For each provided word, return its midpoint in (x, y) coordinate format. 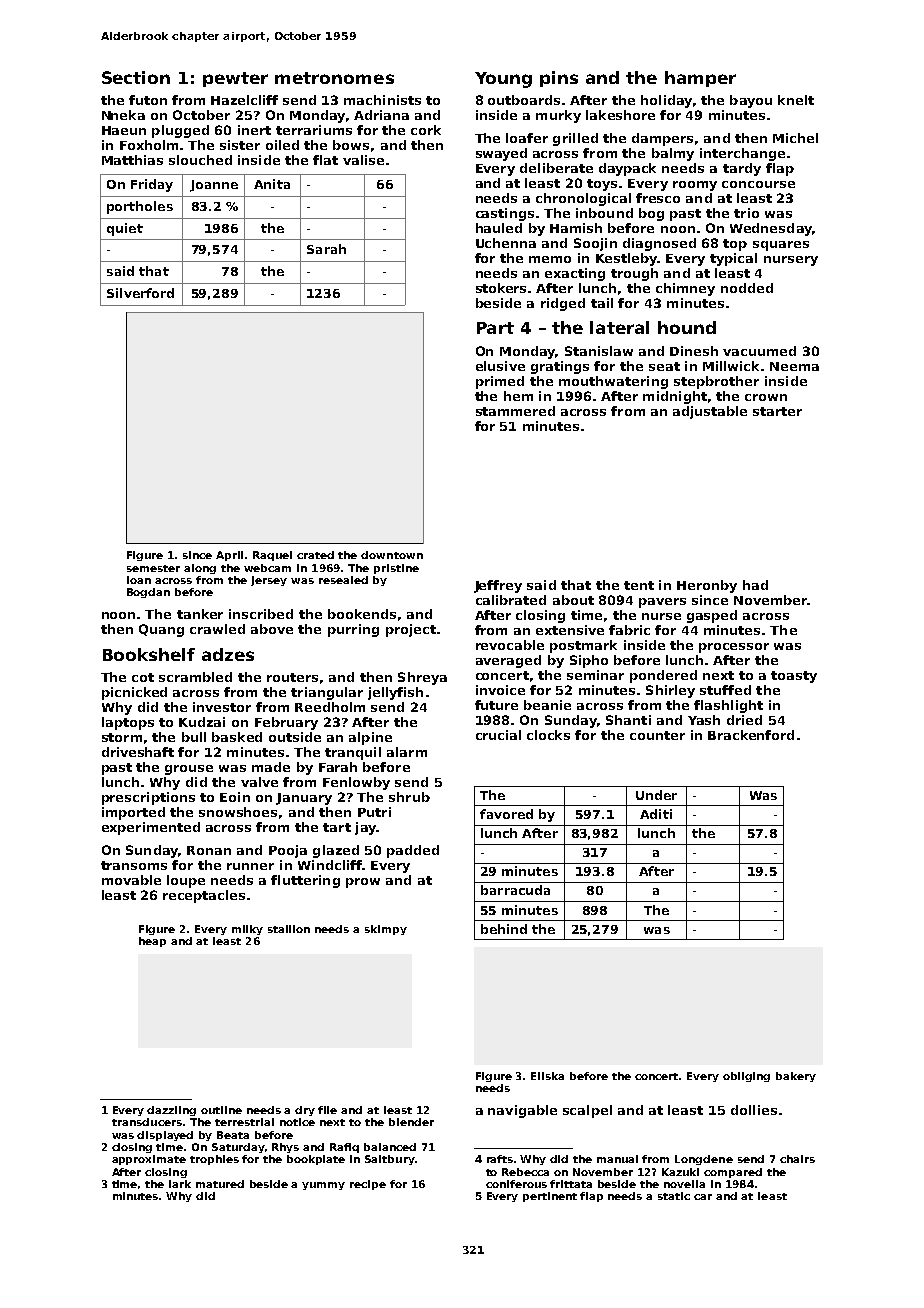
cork (426, 130)
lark (180, 1184)
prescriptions (148, 798)
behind (504, 929)
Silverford (140, 293)
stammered (515, 411)
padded (413, 851)
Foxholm (149, 145)
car (703, 1197)
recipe (368, 1185)
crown (766, 397)
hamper (700, 79)
